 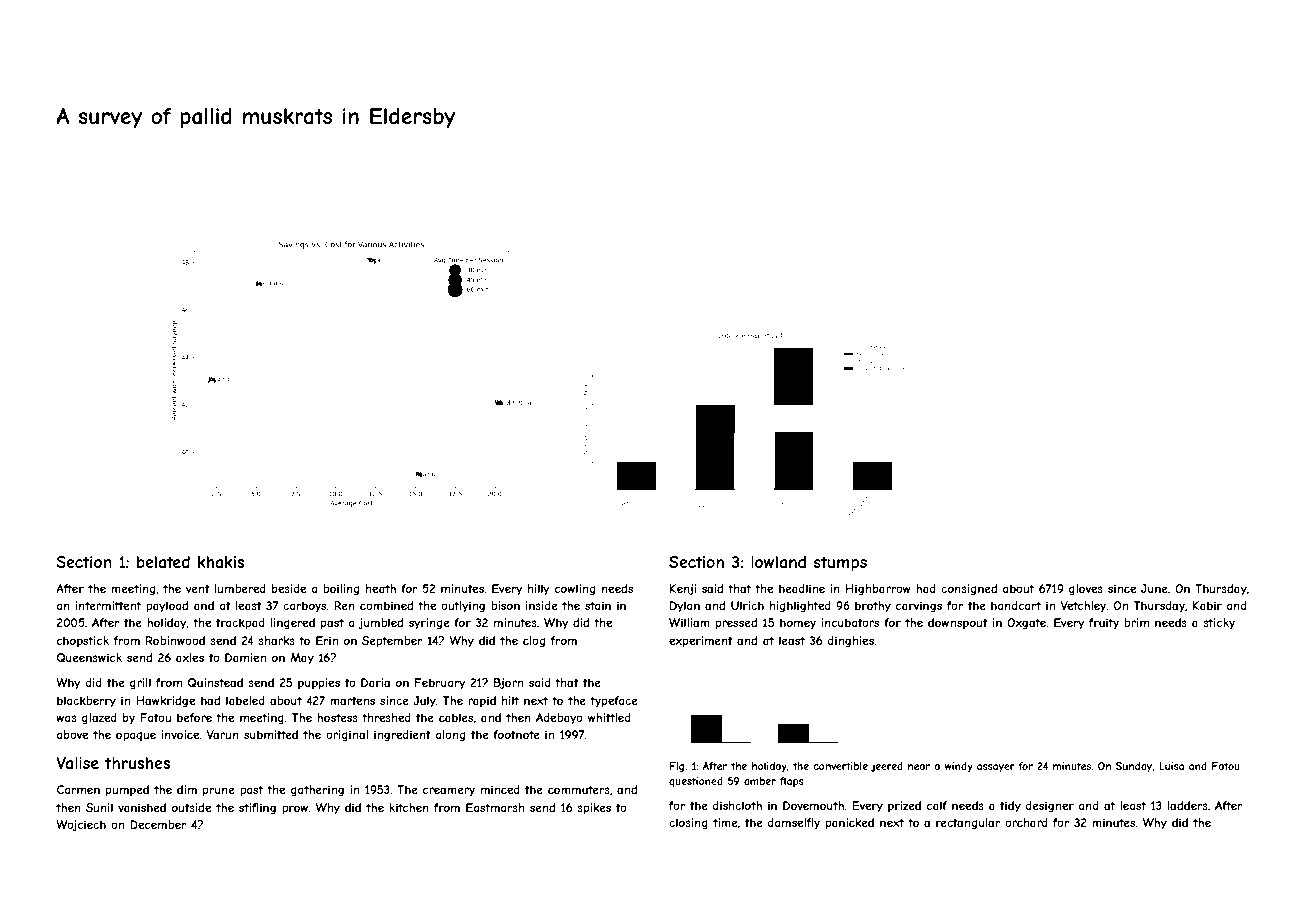 What do you see at coordinates (778, 562) in the screenshot?
I see `lowland` at bounding box center [778, 562].
